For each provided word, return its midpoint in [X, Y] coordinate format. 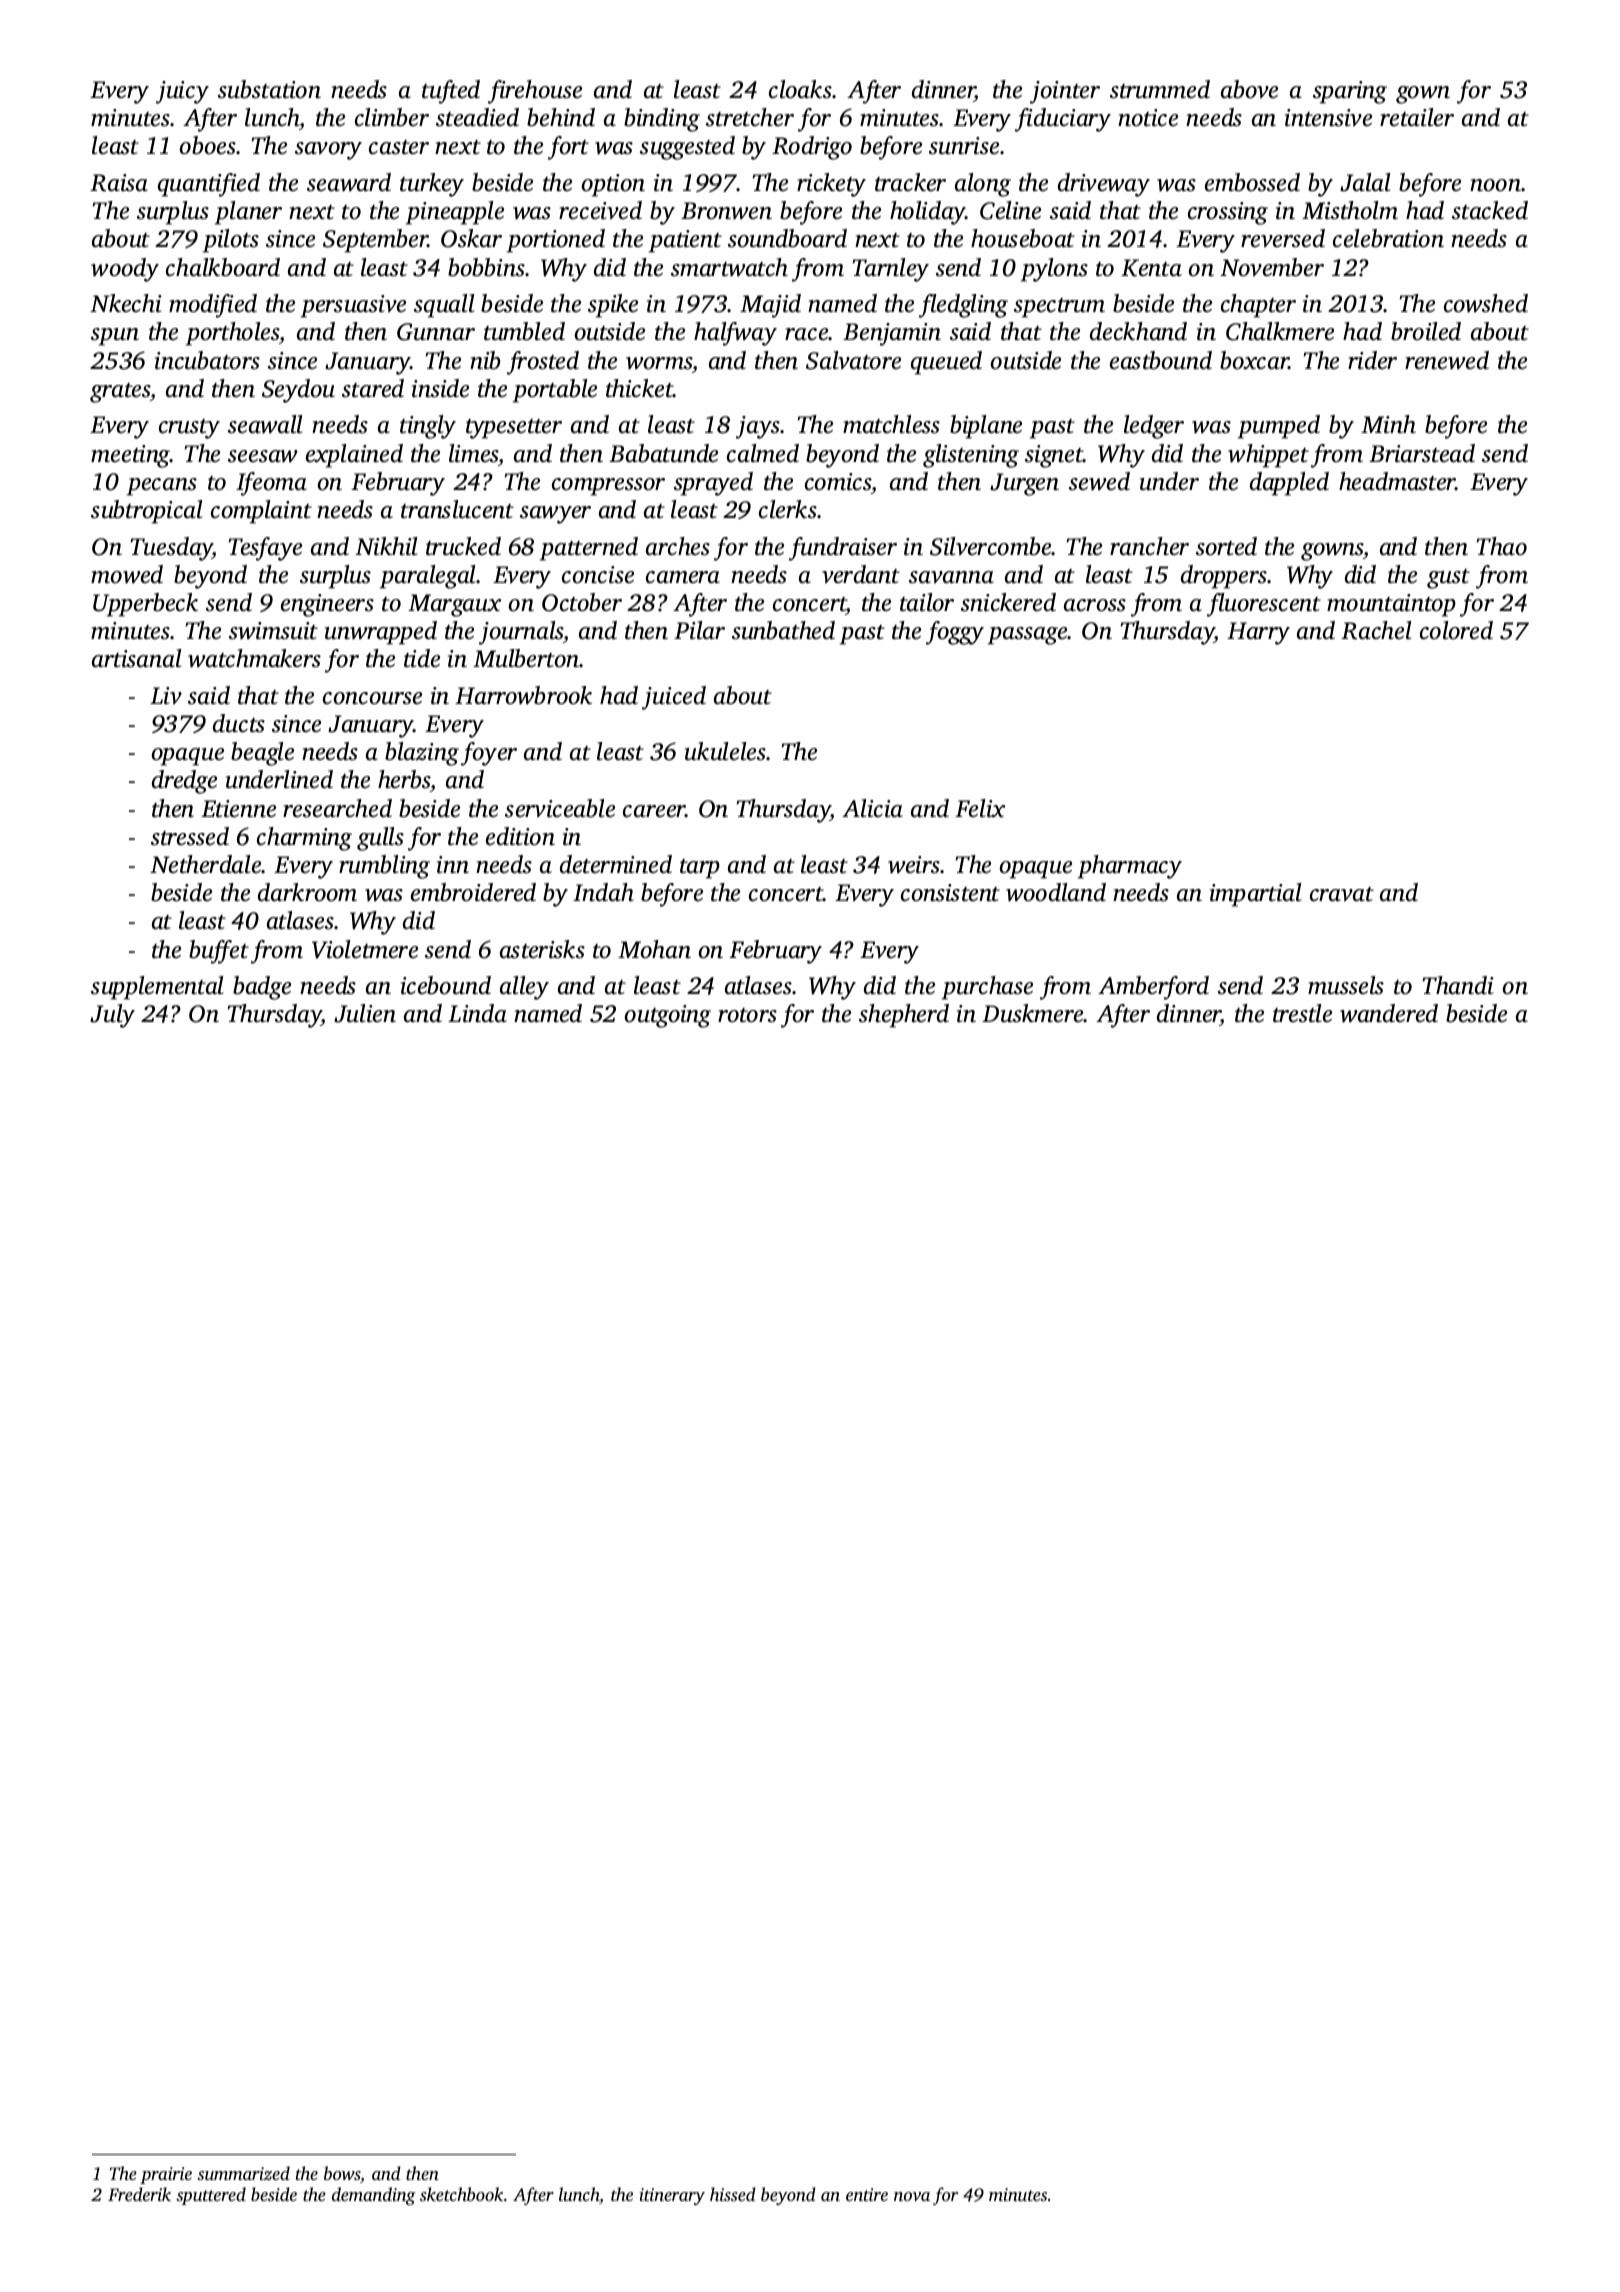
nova [912, 2196]
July [112, 1016]
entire [867, 2194]
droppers [1224, 577]
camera [683, 577]
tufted [451, 92]
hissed [733, 2194]
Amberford [1153, 988]
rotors [747, 1015]
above [1249, 89]
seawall [265, 424]
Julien [365, 1013]
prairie [166, 2175]
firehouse [535, 92]
